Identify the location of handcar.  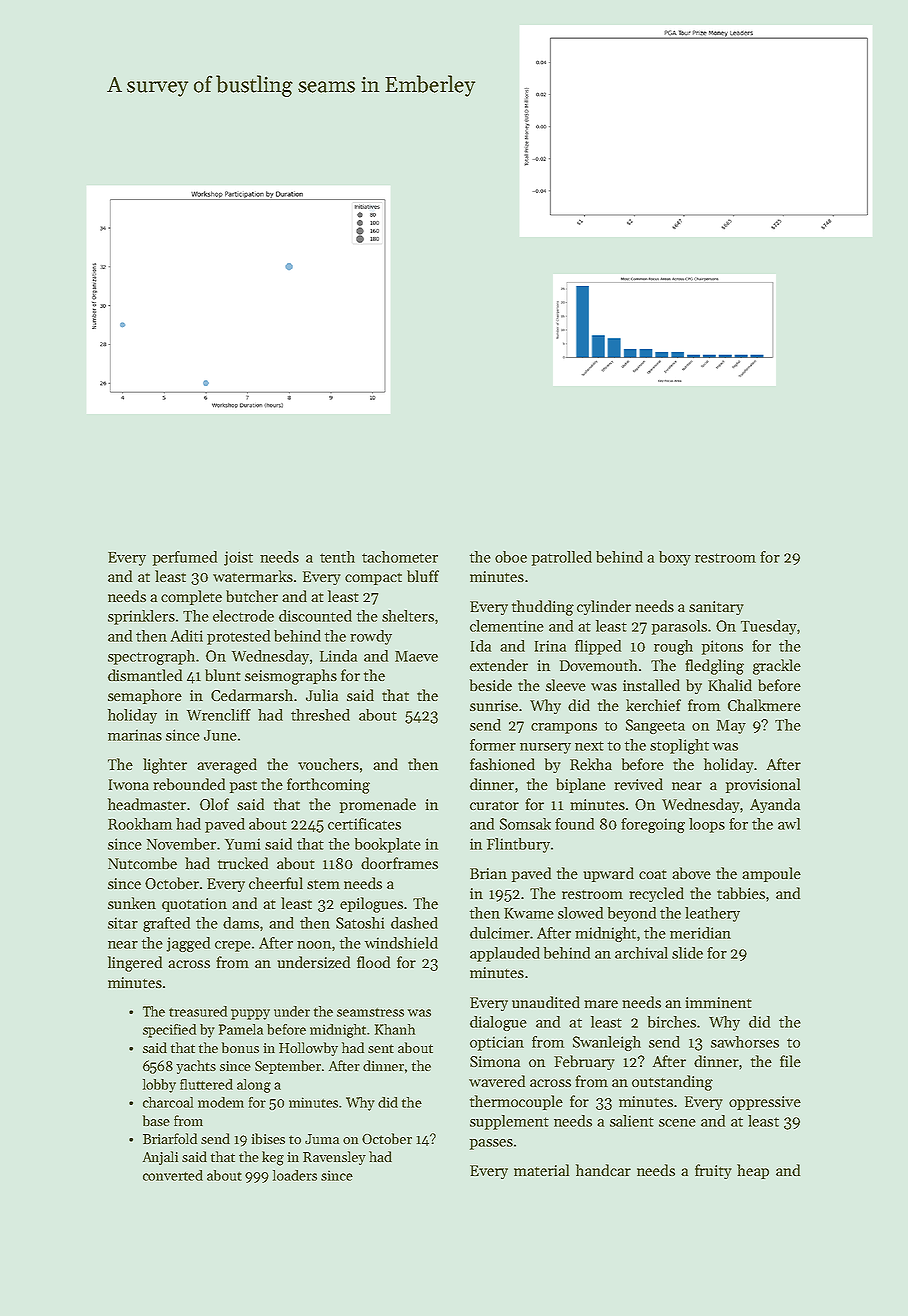
(603, 1170).
